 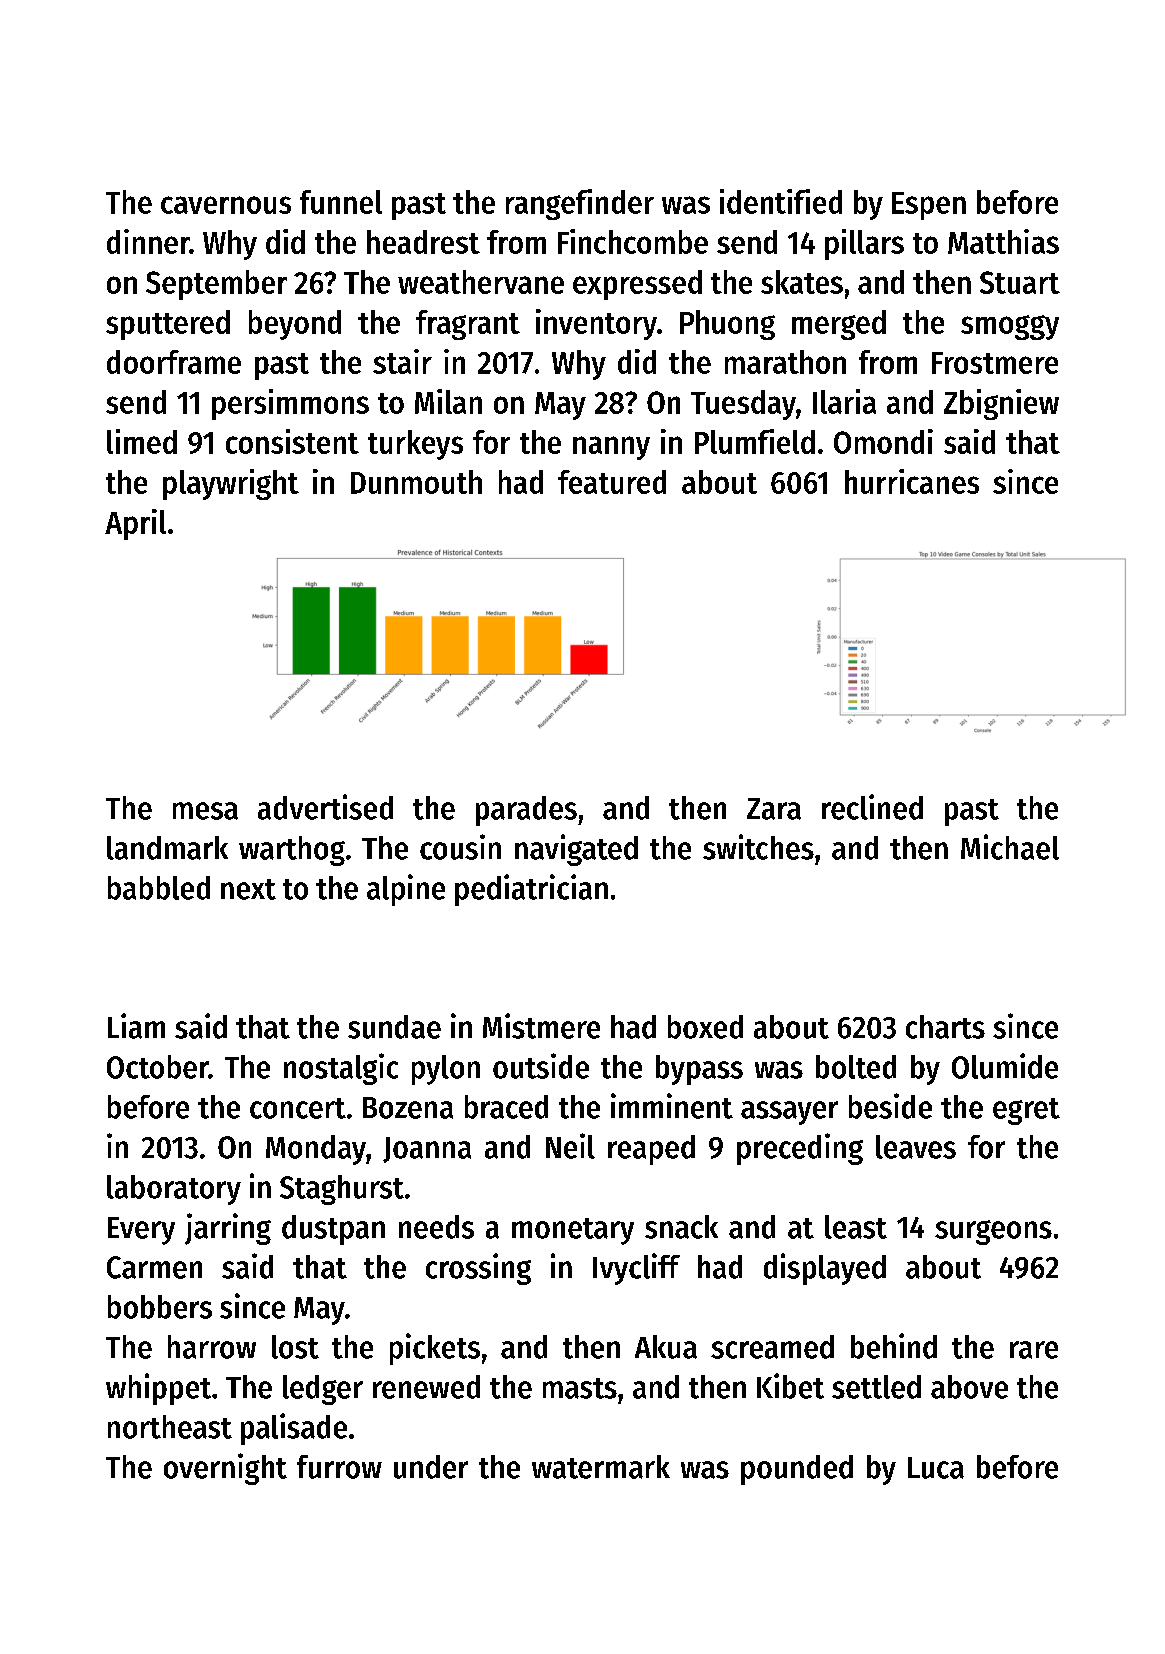 I want to click on Dunmouth, so click(x=416, y=482).
